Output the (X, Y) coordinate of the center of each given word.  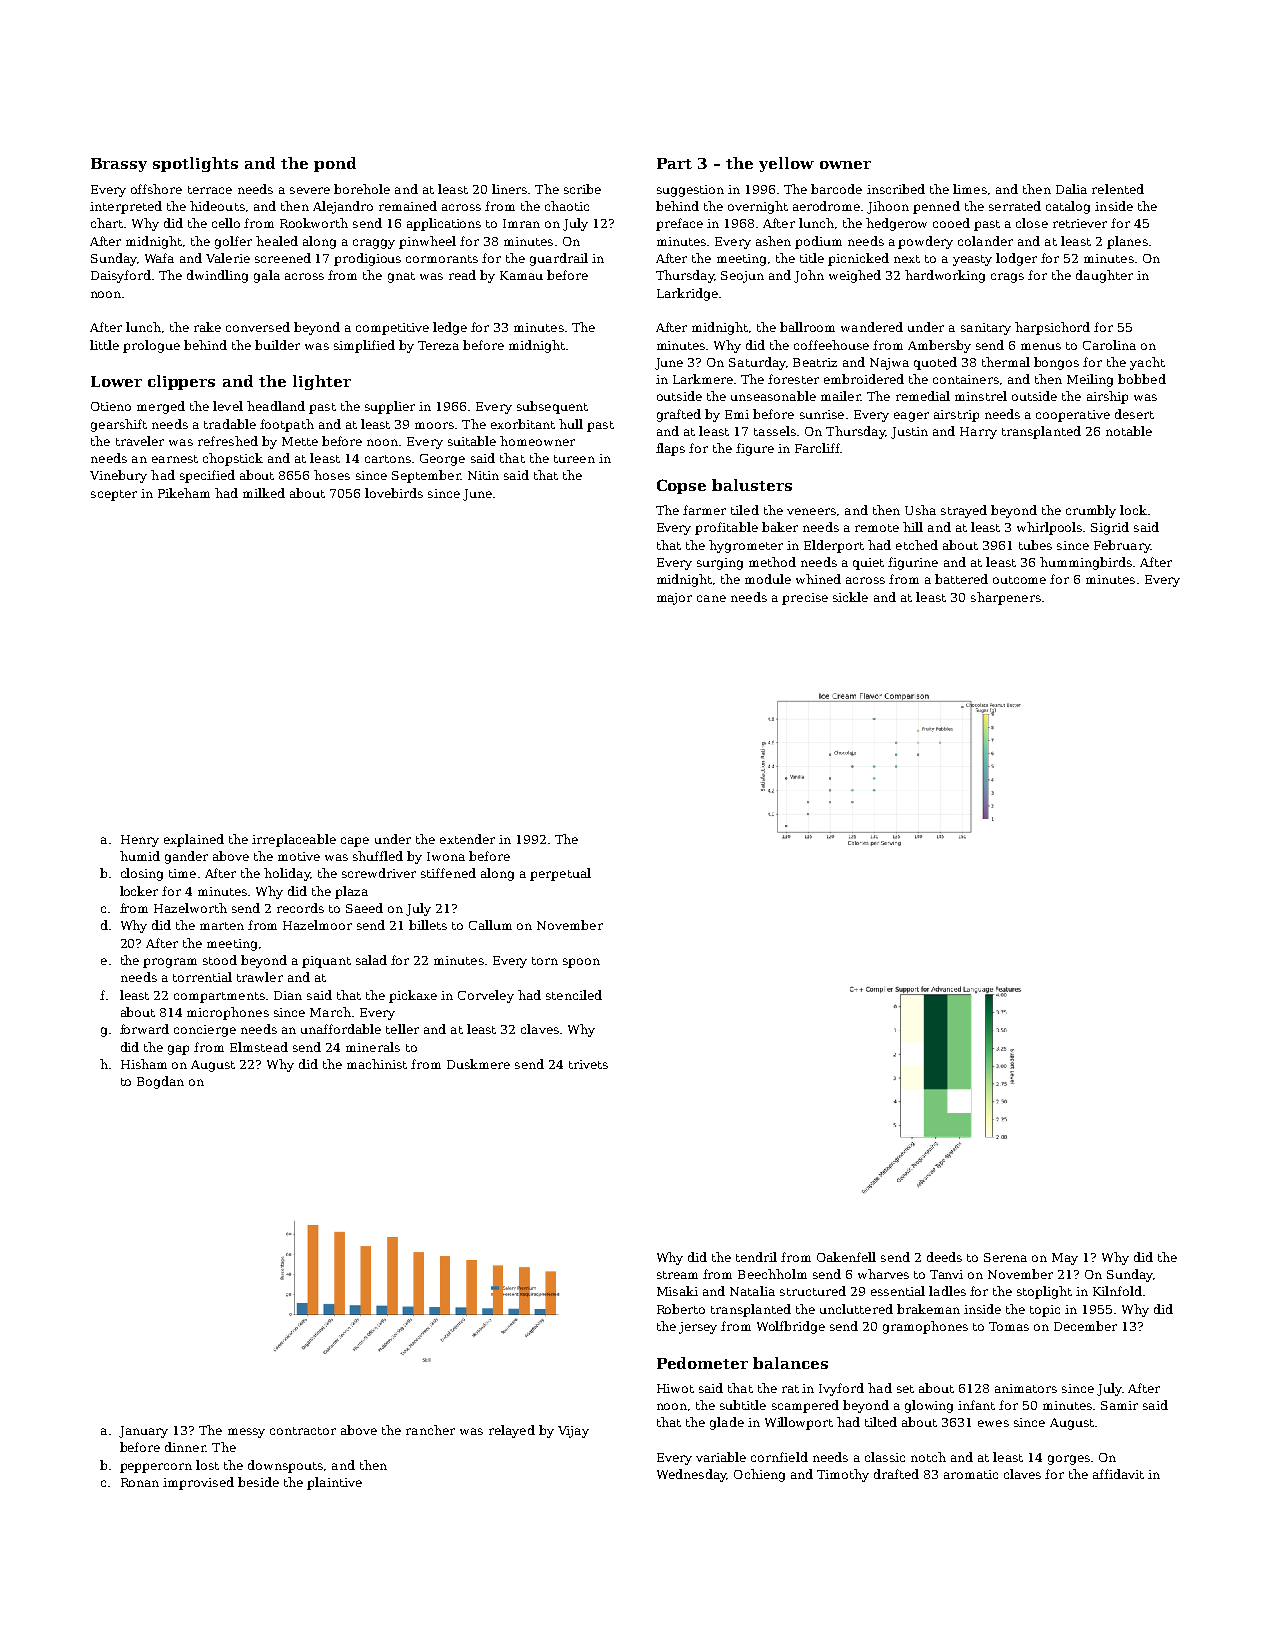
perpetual (560, 874)
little (104, 345)
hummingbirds (1086, 563)
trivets (588, 1064)
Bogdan (160, 1082)
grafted (679, 415)
